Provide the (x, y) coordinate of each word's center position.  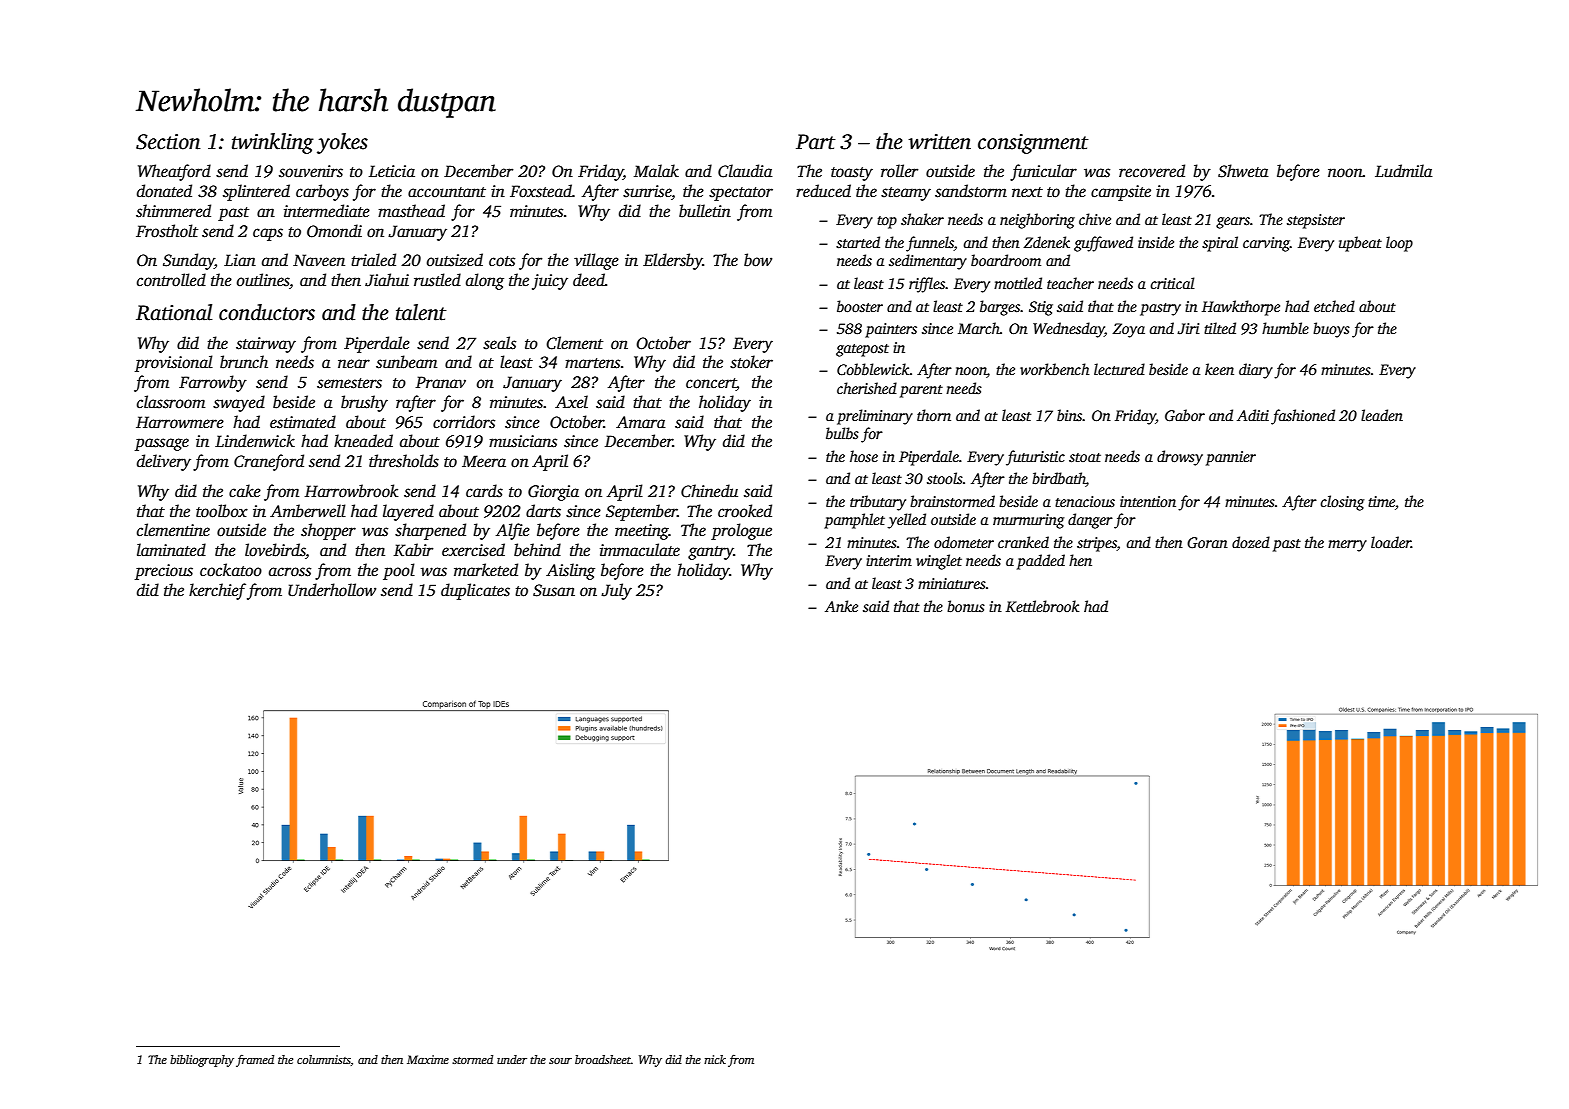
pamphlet (854, 521)
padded (1041, 562)
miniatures (952, 583)
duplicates (475, 591)
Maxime (428, 1059)
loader (1391, 542)
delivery (164, 462)
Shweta (1243, 171)
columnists (324, 1059)
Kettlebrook (1042, 606)
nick (715, 1059)
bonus (966, 606)
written (940, 142)
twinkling (273, 143)
